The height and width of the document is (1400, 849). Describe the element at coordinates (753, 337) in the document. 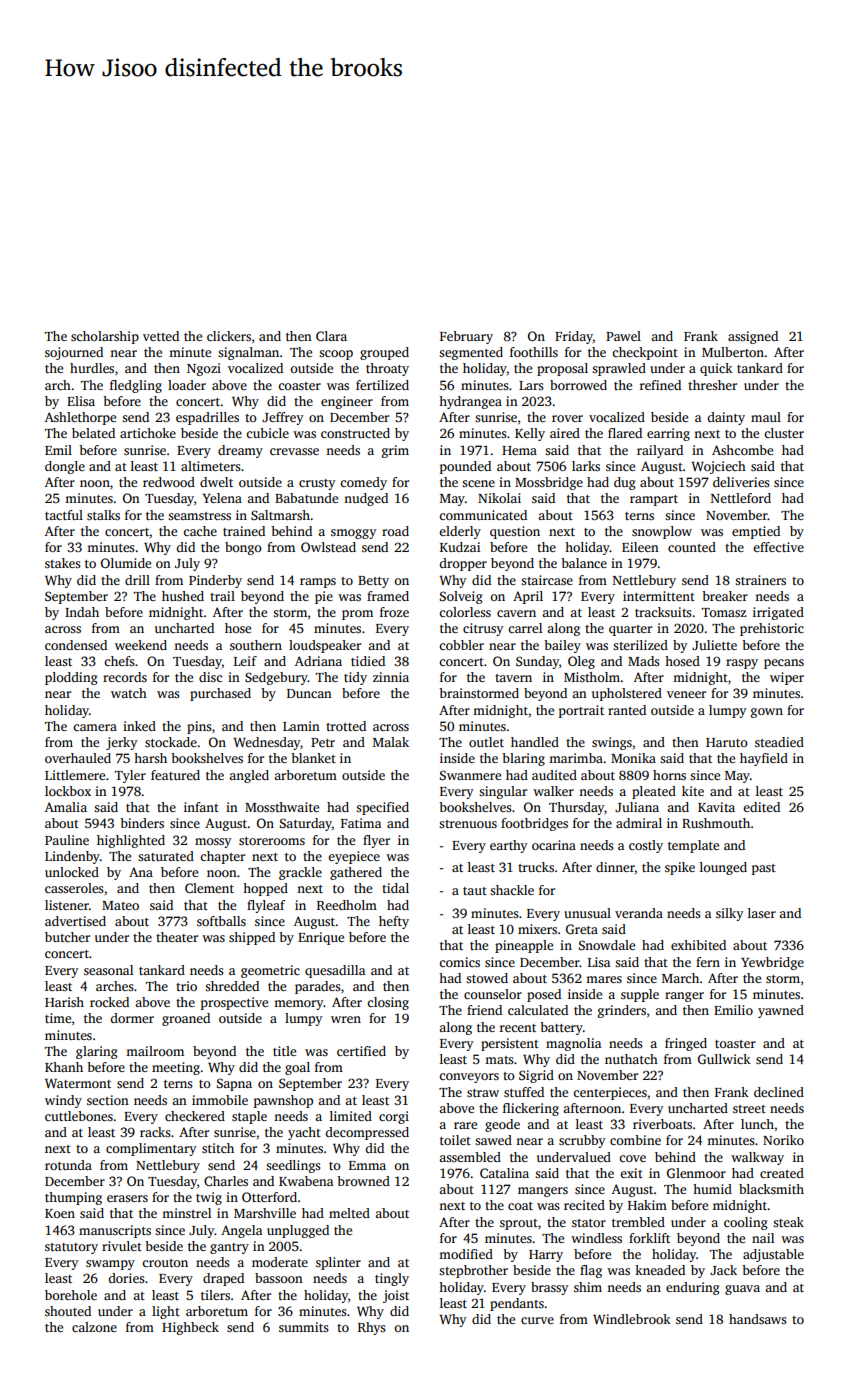

I see `assigned` at that location.
